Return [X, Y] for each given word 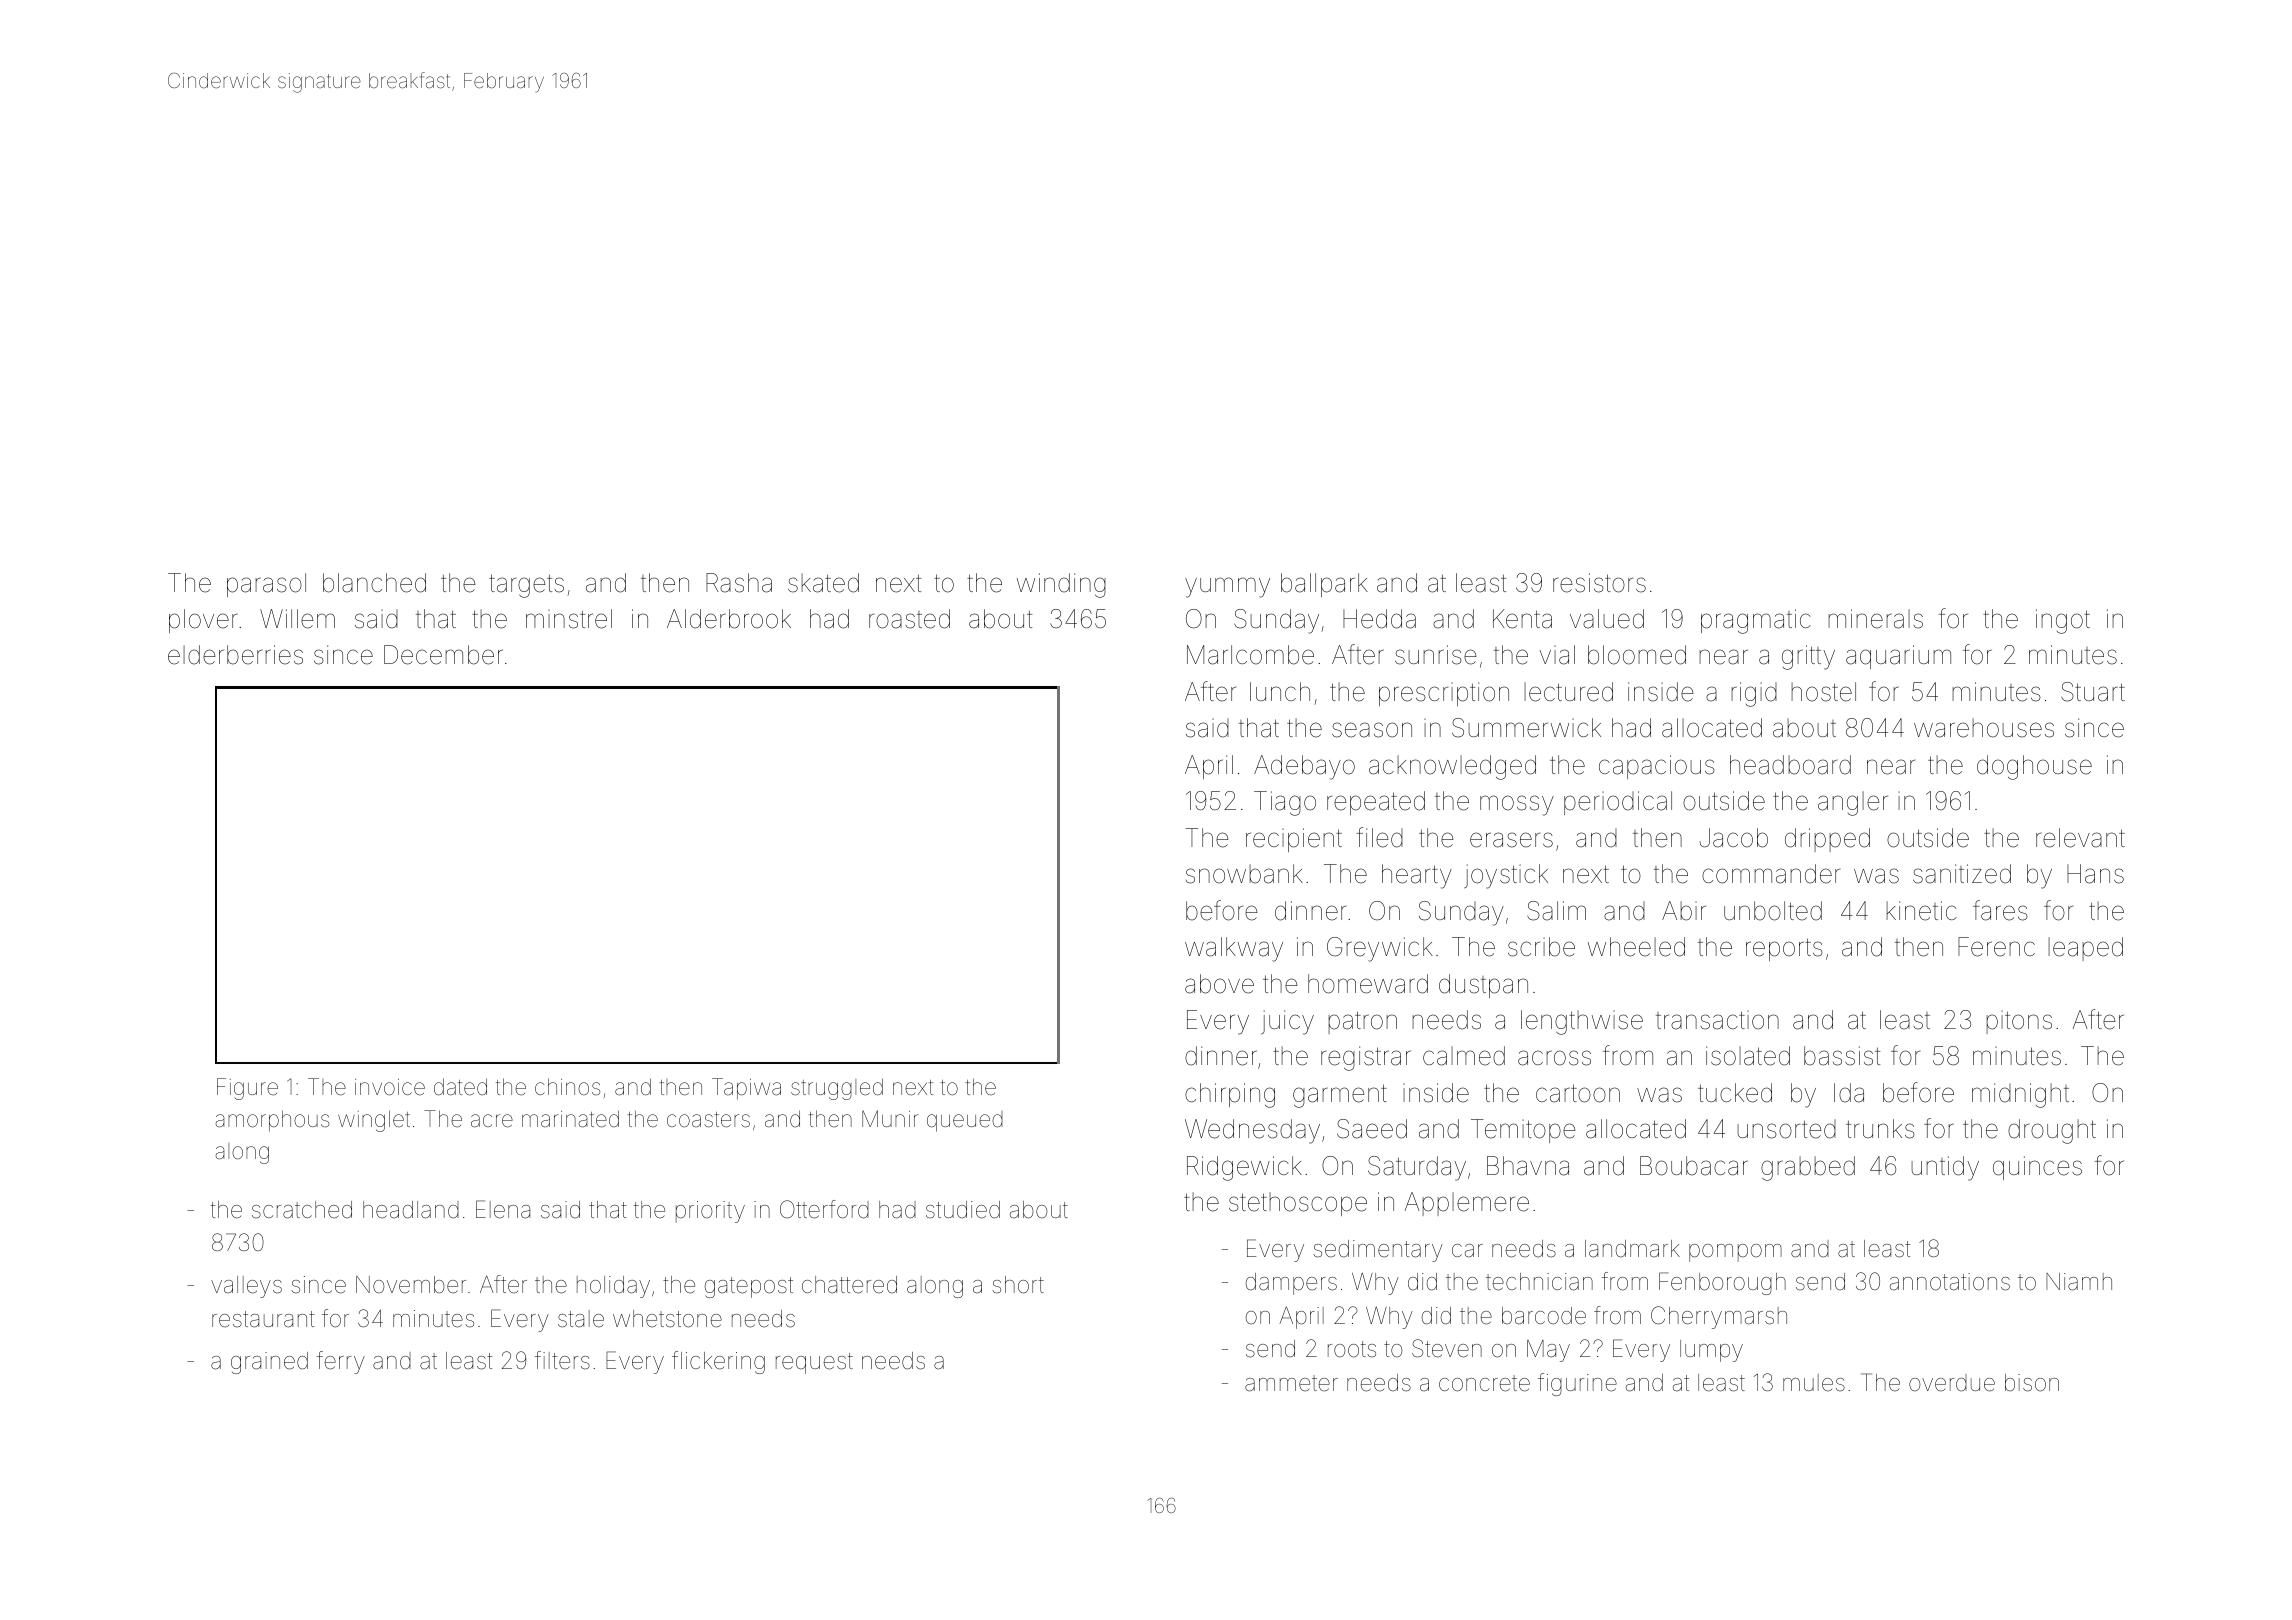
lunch [1280, 691]
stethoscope [1298, 1204]
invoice [390, 1087]
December [443, 655]
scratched [302, 1210]
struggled [837, 1089]
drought [2052, 1131]
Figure [247, 1089]
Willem [297, 619]
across [1554, 1058]
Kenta [1522, 619]
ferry [341, 1362]
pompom [1735, 1253]
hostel [1823, 692]
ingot [2063, 621]
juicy [1287, 1022]
